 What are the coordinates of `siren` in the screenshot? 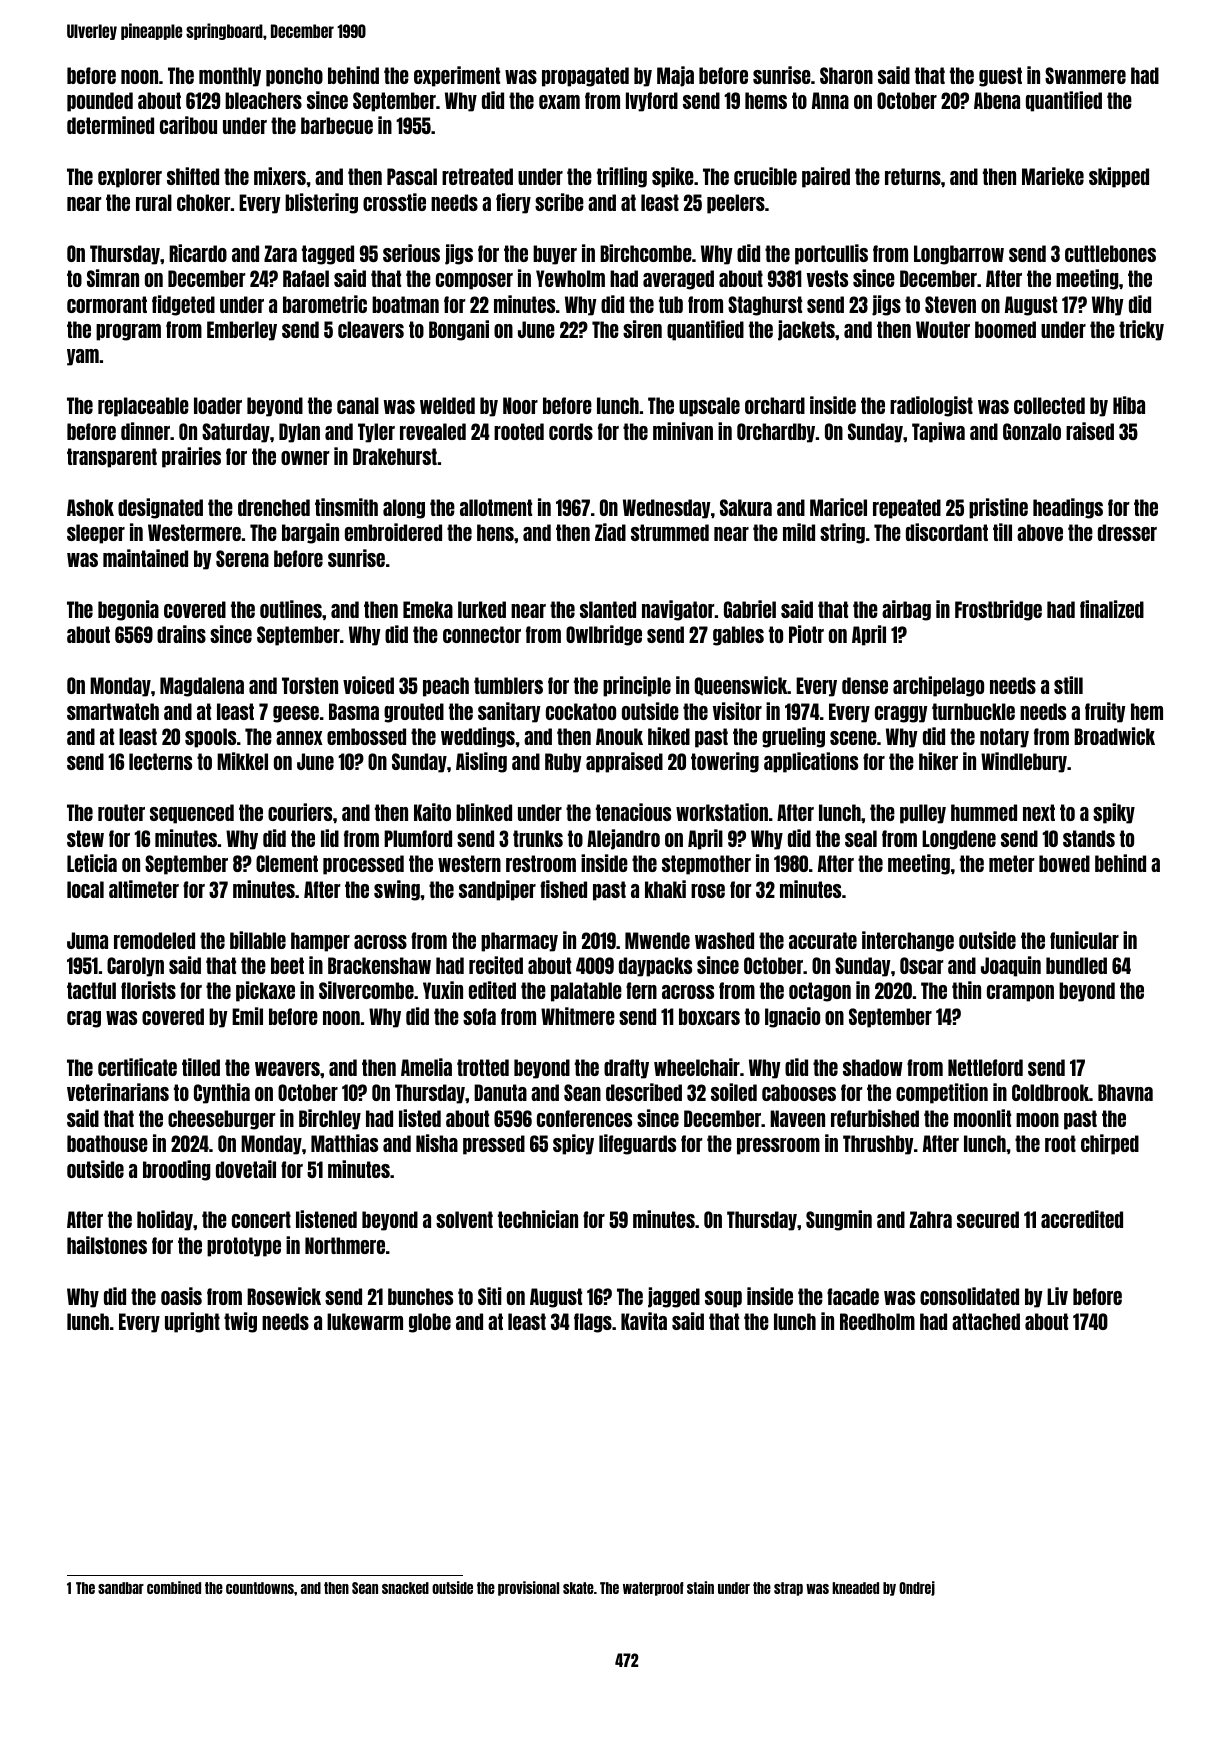 It's located at (642, 329).
